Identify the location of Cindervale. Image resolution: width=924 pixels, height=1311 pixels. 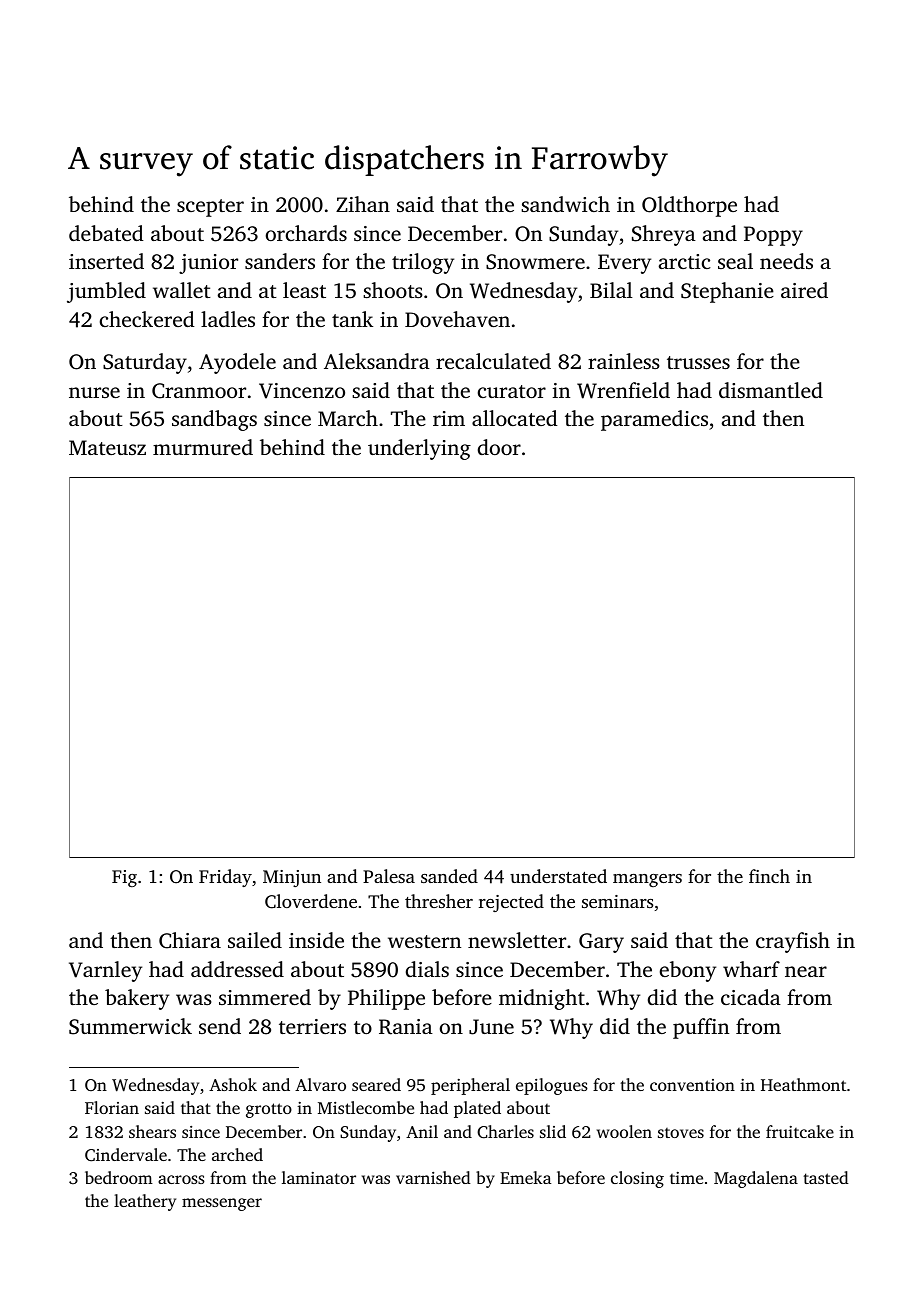
(126, 1155).
